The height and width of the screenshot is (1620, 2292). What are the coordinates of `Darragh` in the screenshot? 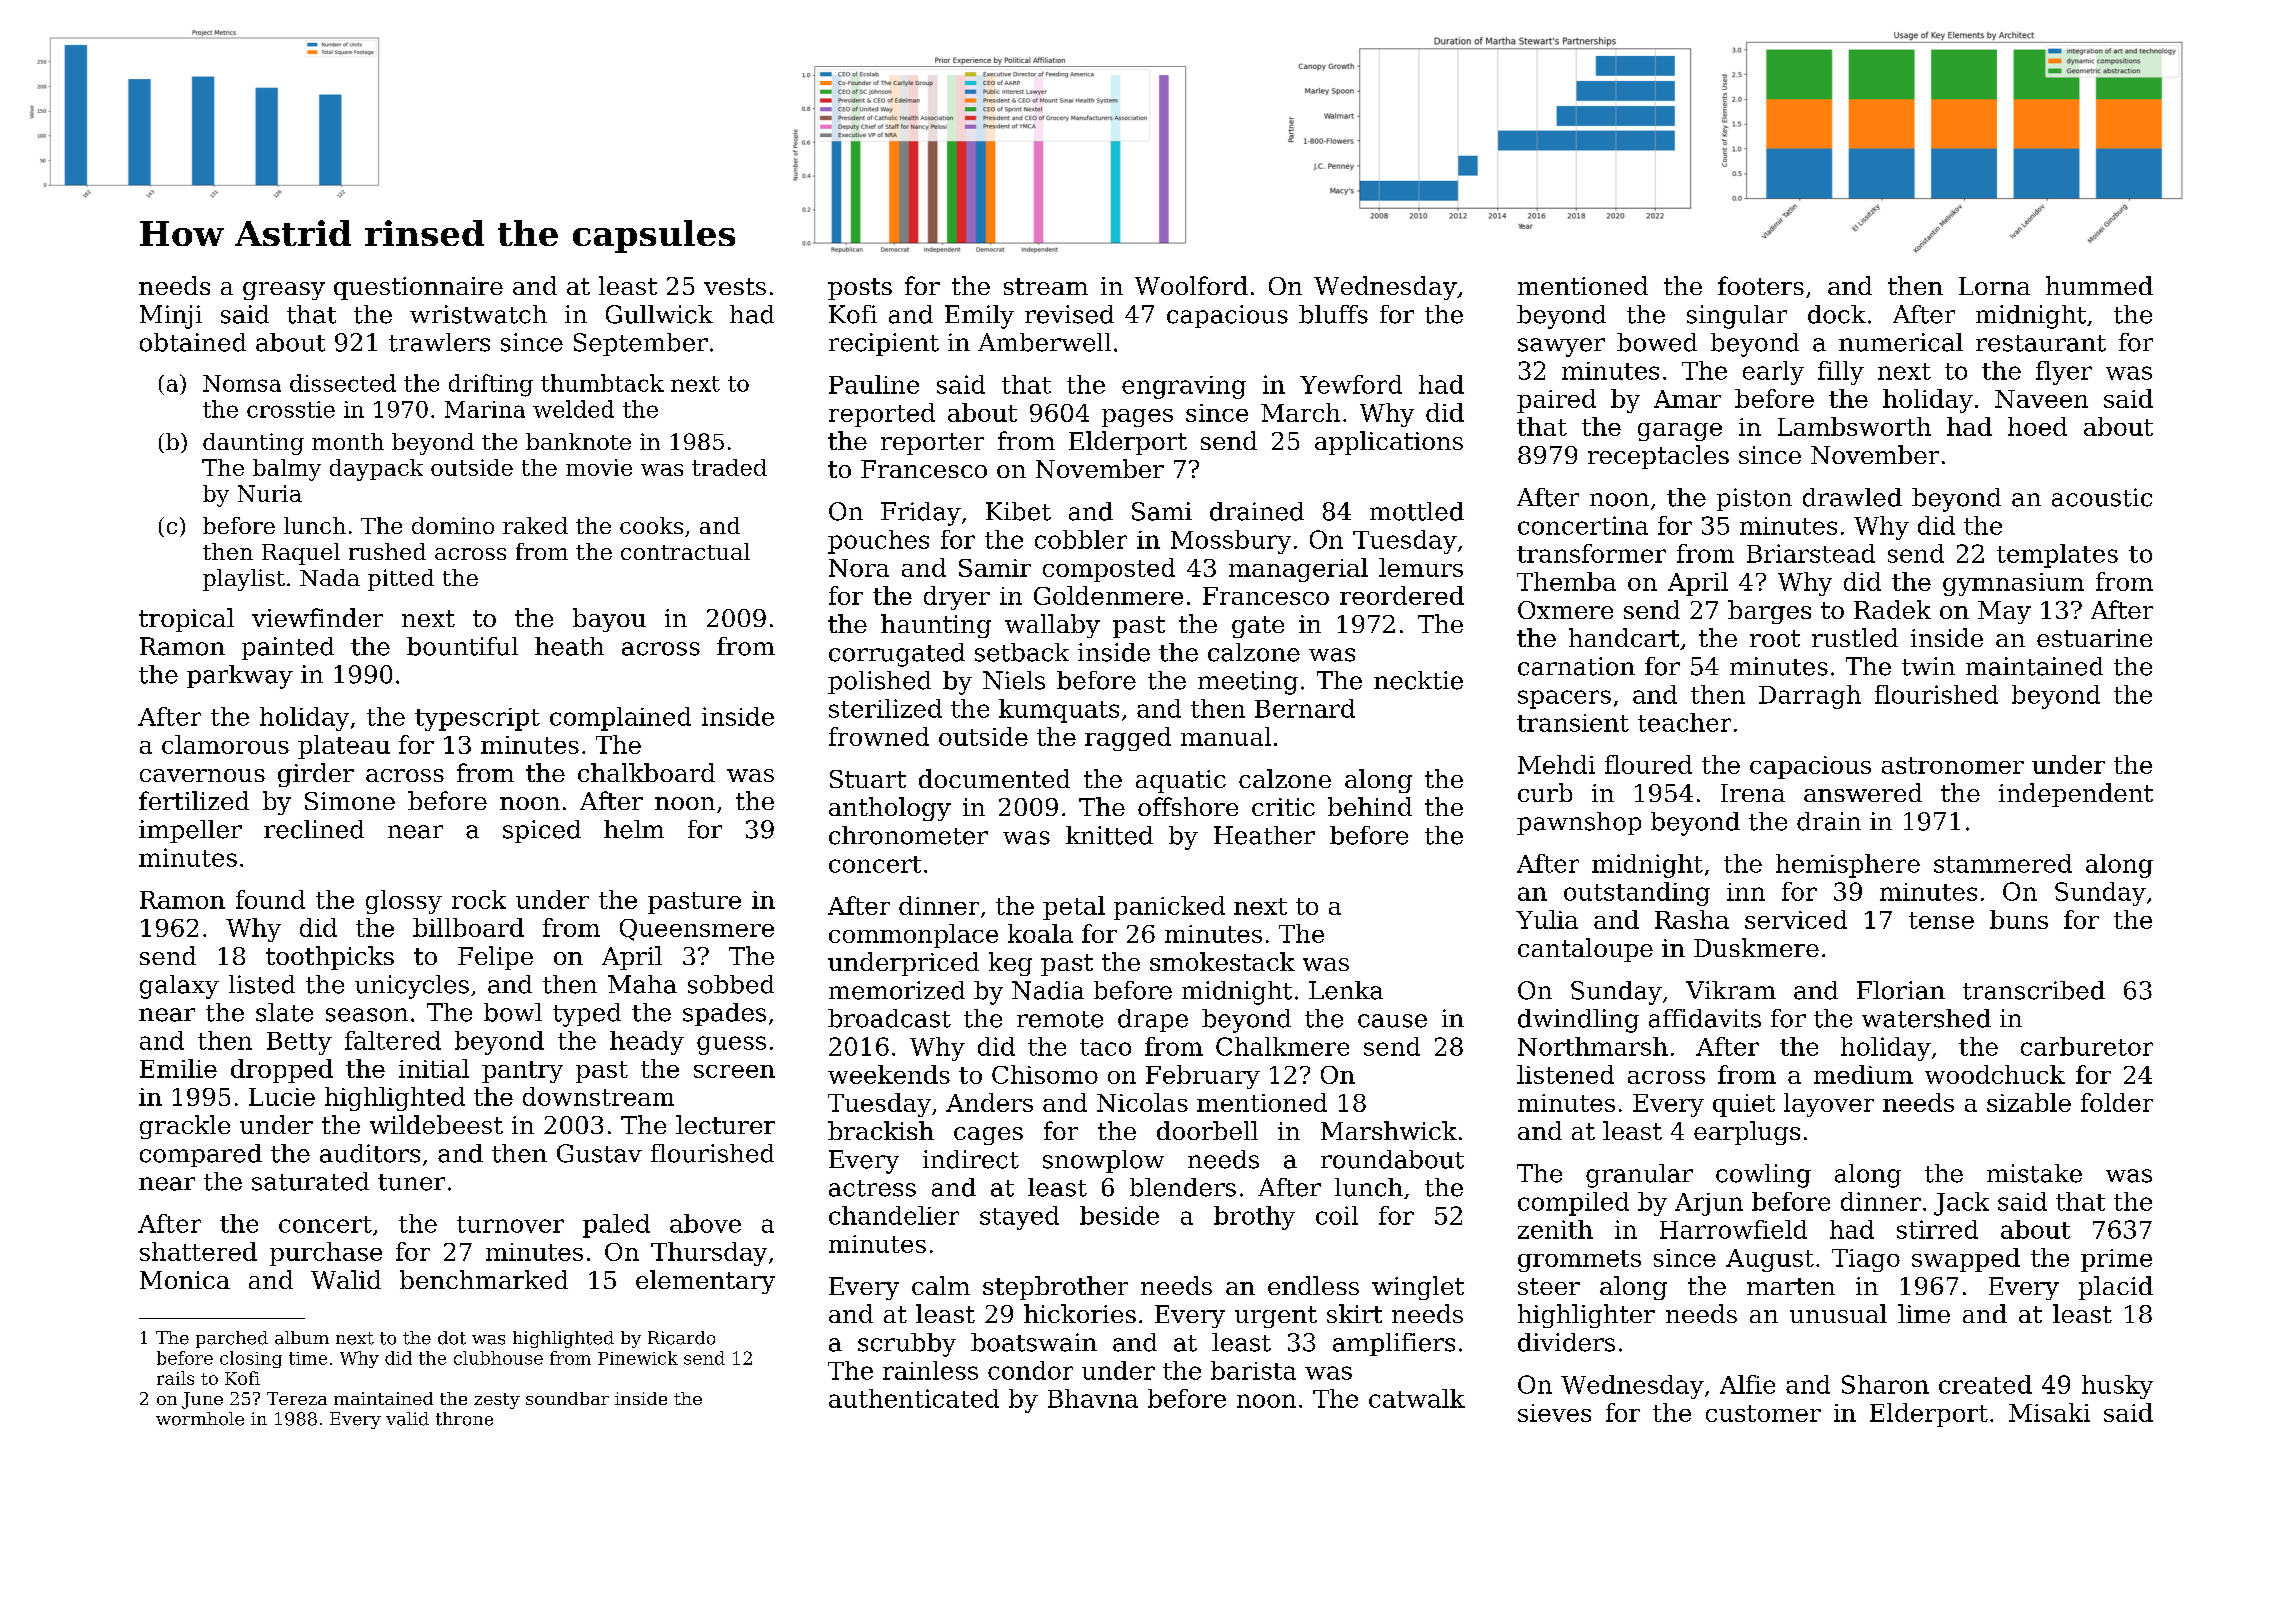 It's located at (1810, 697).
